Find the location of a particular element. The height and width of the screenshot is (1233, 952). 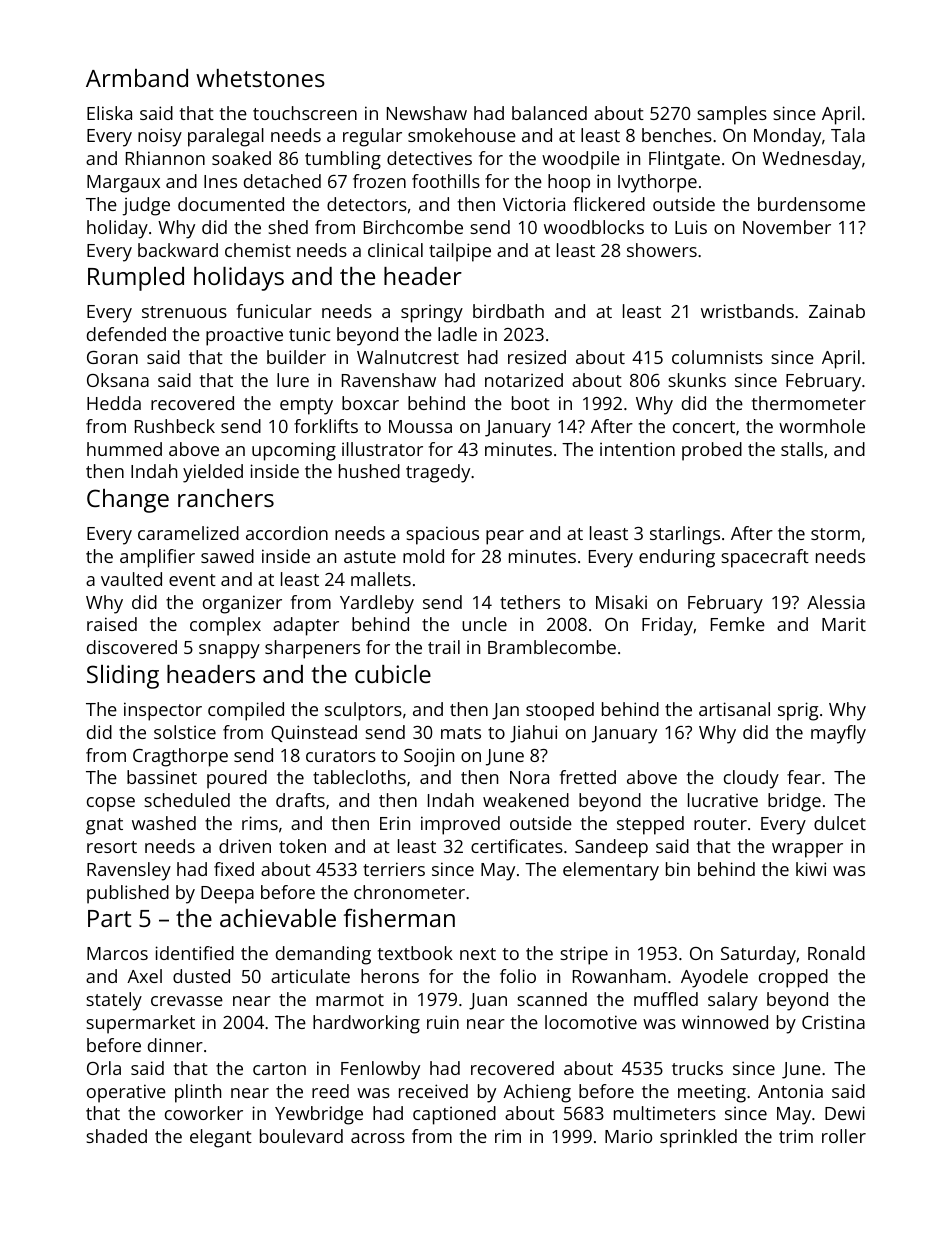

Armband is located at coordinates (137, 78).
